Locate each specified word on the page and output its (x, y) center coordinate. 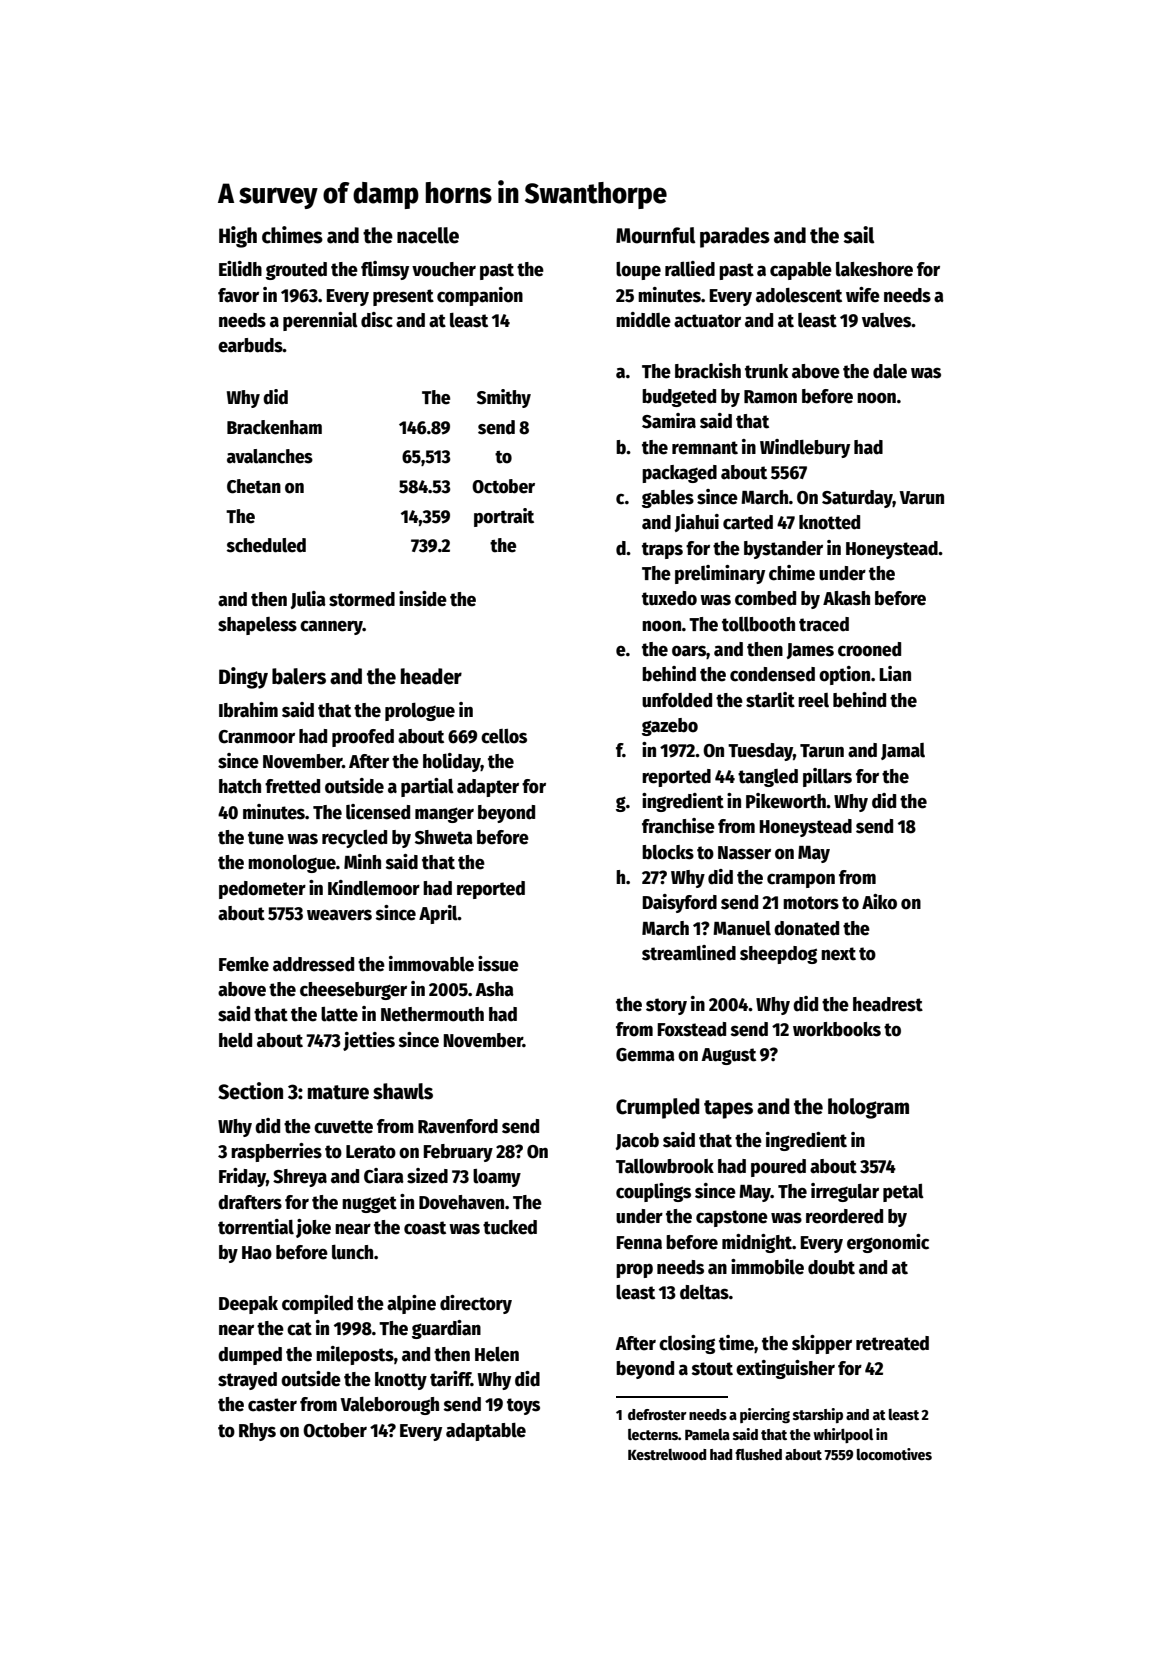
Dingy (243, 678)
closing (687, 1344)
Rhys (257, 1432)
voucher (444, 269)
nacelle (428, 235)
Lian (895, 674)
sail (858, 235)
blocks (668, 852)
